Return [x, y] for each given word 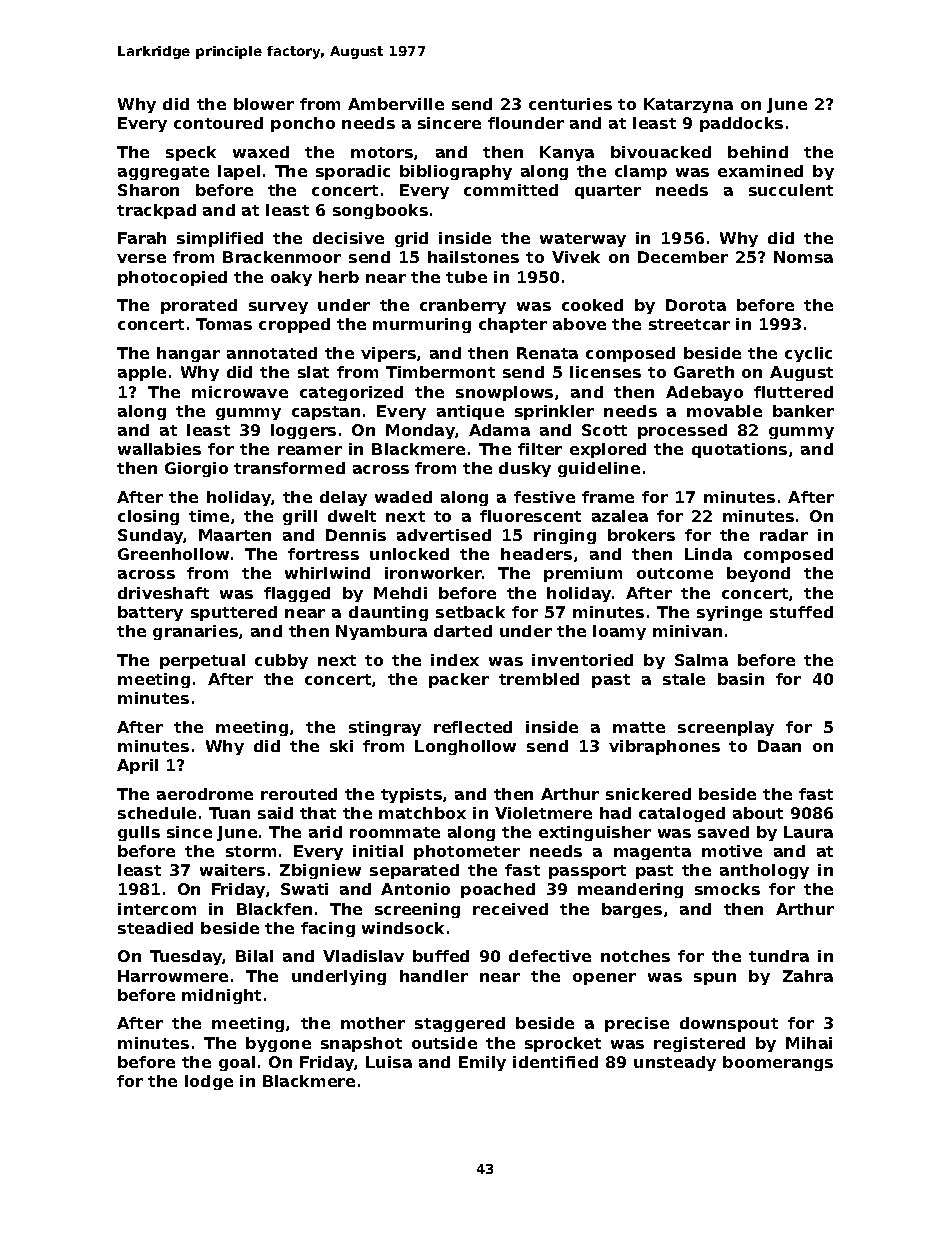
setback [470, 612]
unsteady [675, 1063]
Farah [142, 238]
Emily [482, 1063]
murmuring [422, 325]
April [137, 766]
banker [803, 411]
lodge [209, 1082]
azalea [620, 516]
